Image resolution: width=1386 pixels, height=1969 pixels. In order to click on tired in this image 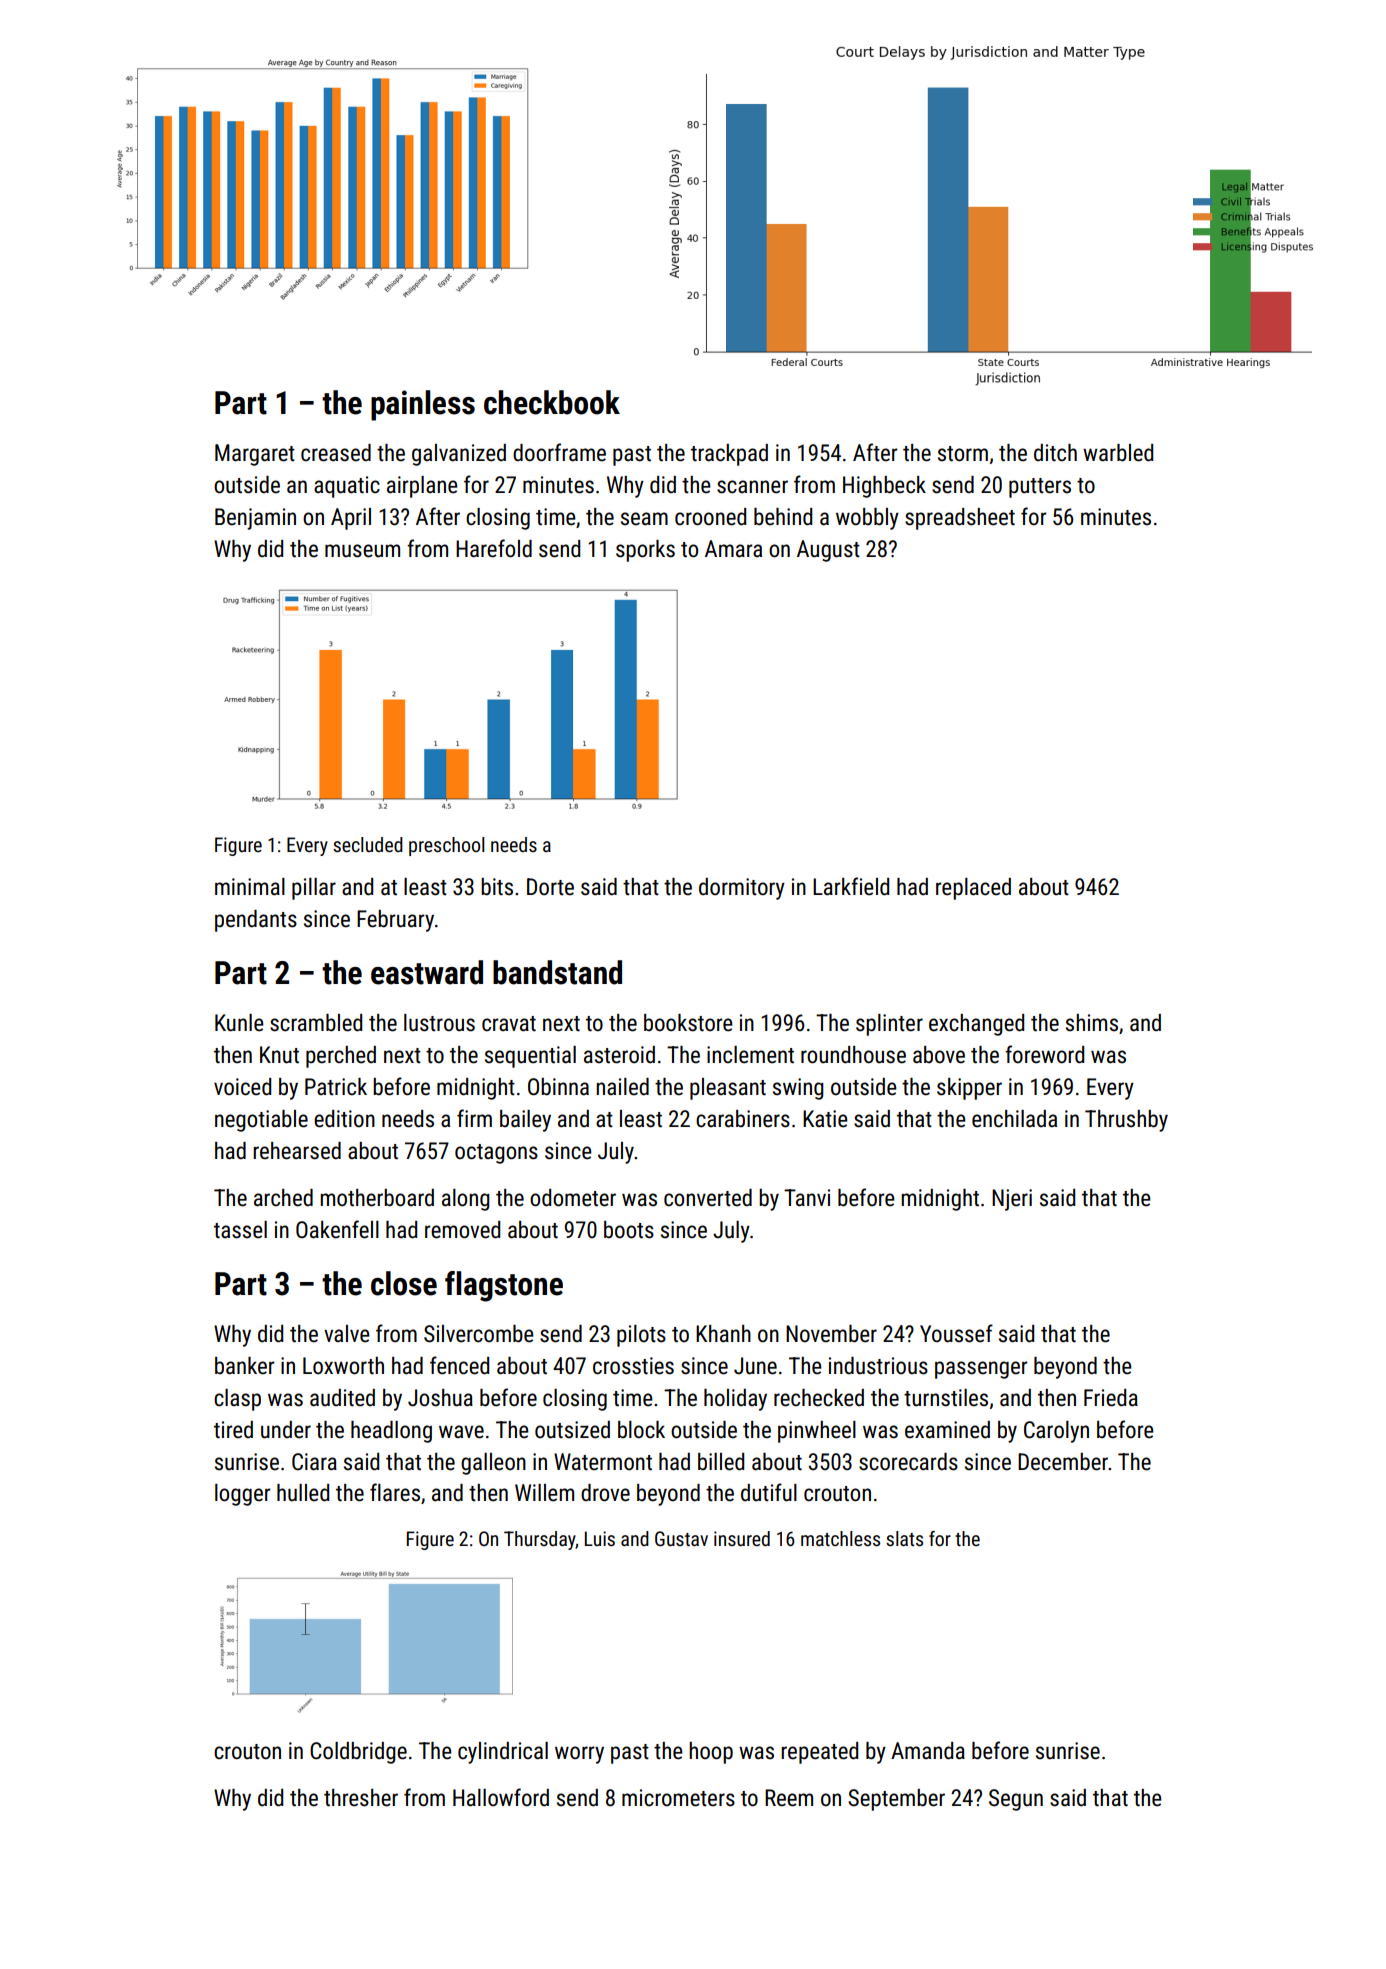, I will do `click(233, 1430)`.
